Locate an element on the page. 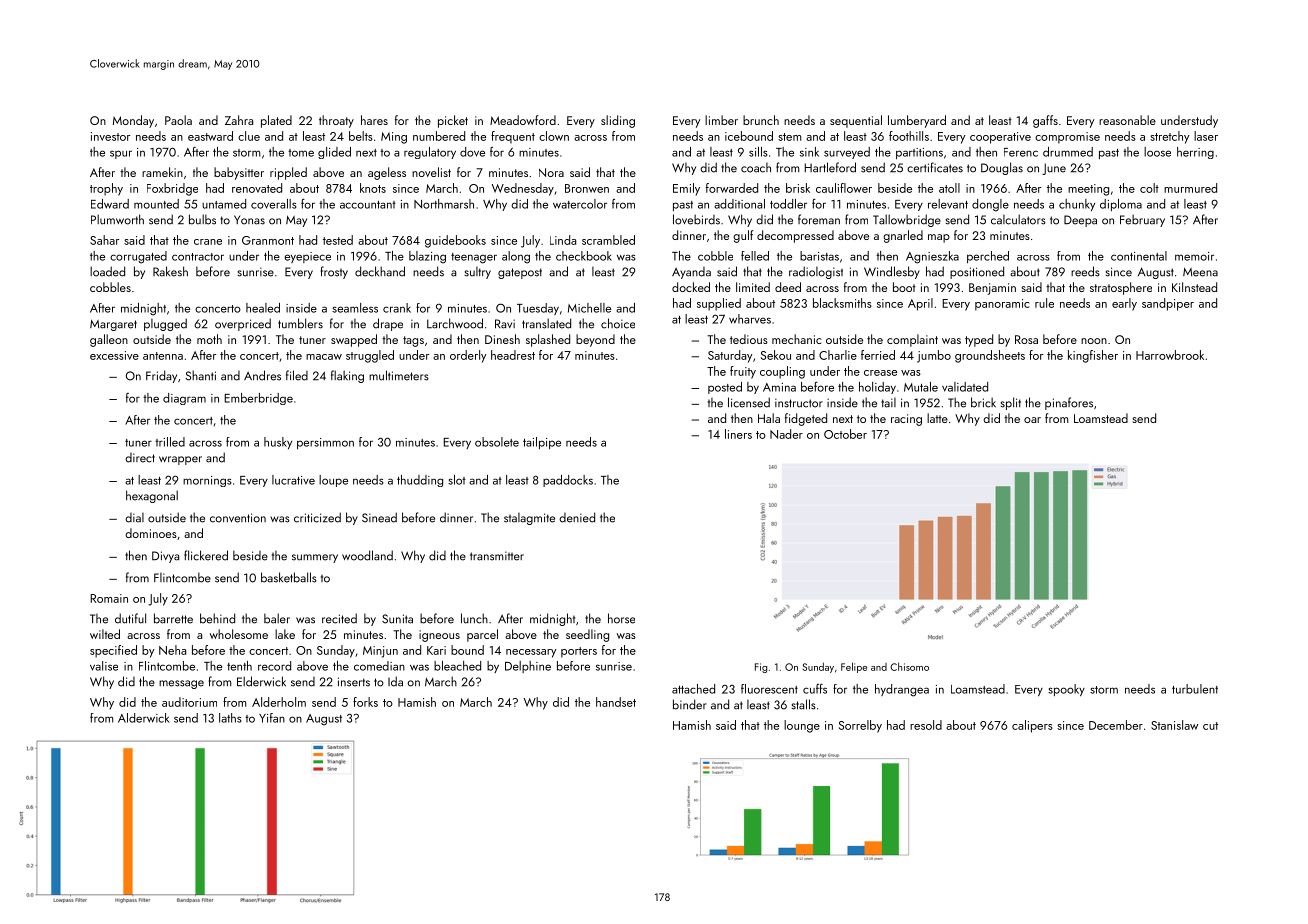  Paola is located at coordinates (178, 120).
